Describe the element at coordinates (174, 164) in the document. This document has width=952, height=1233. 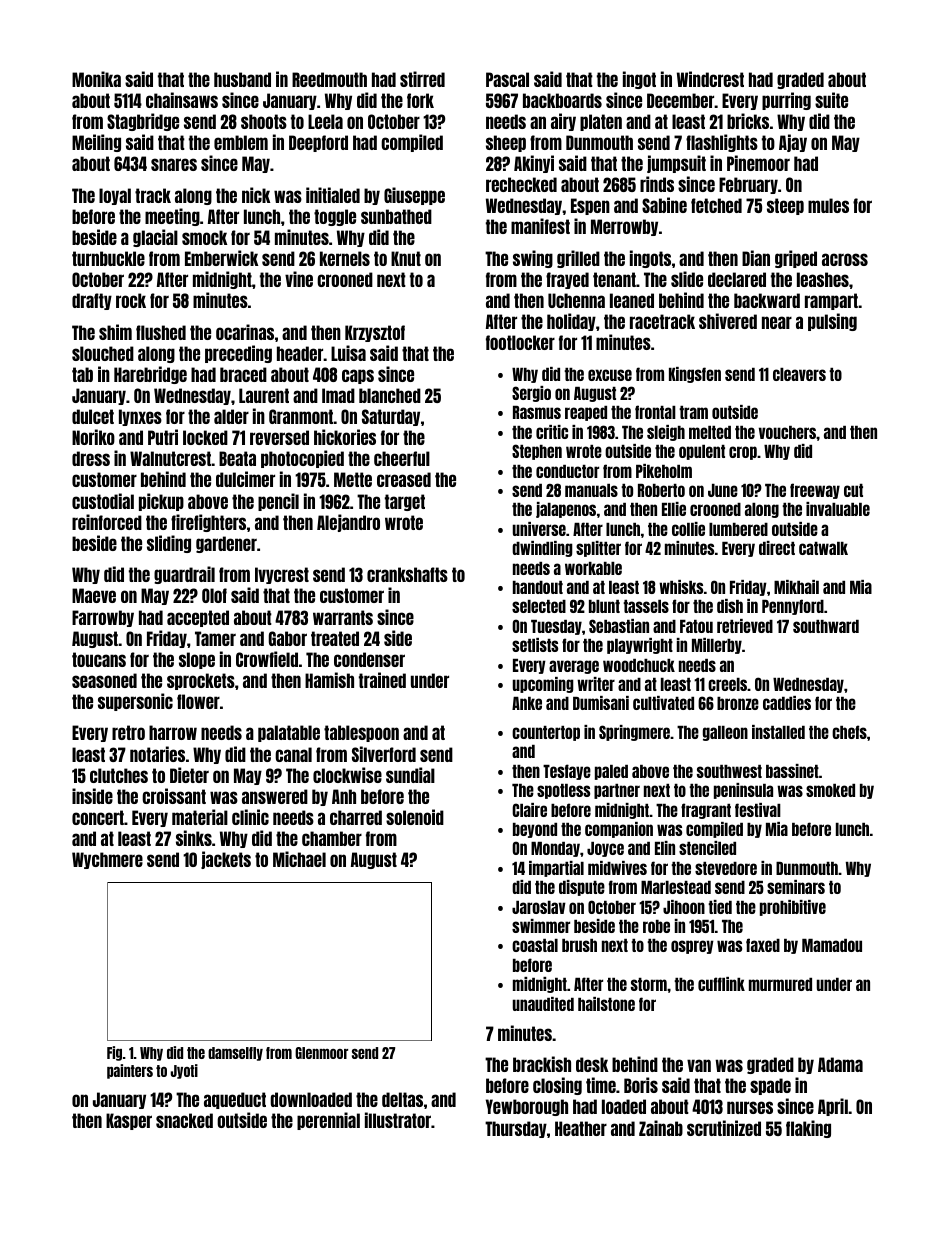
I see `snares` at that location.
